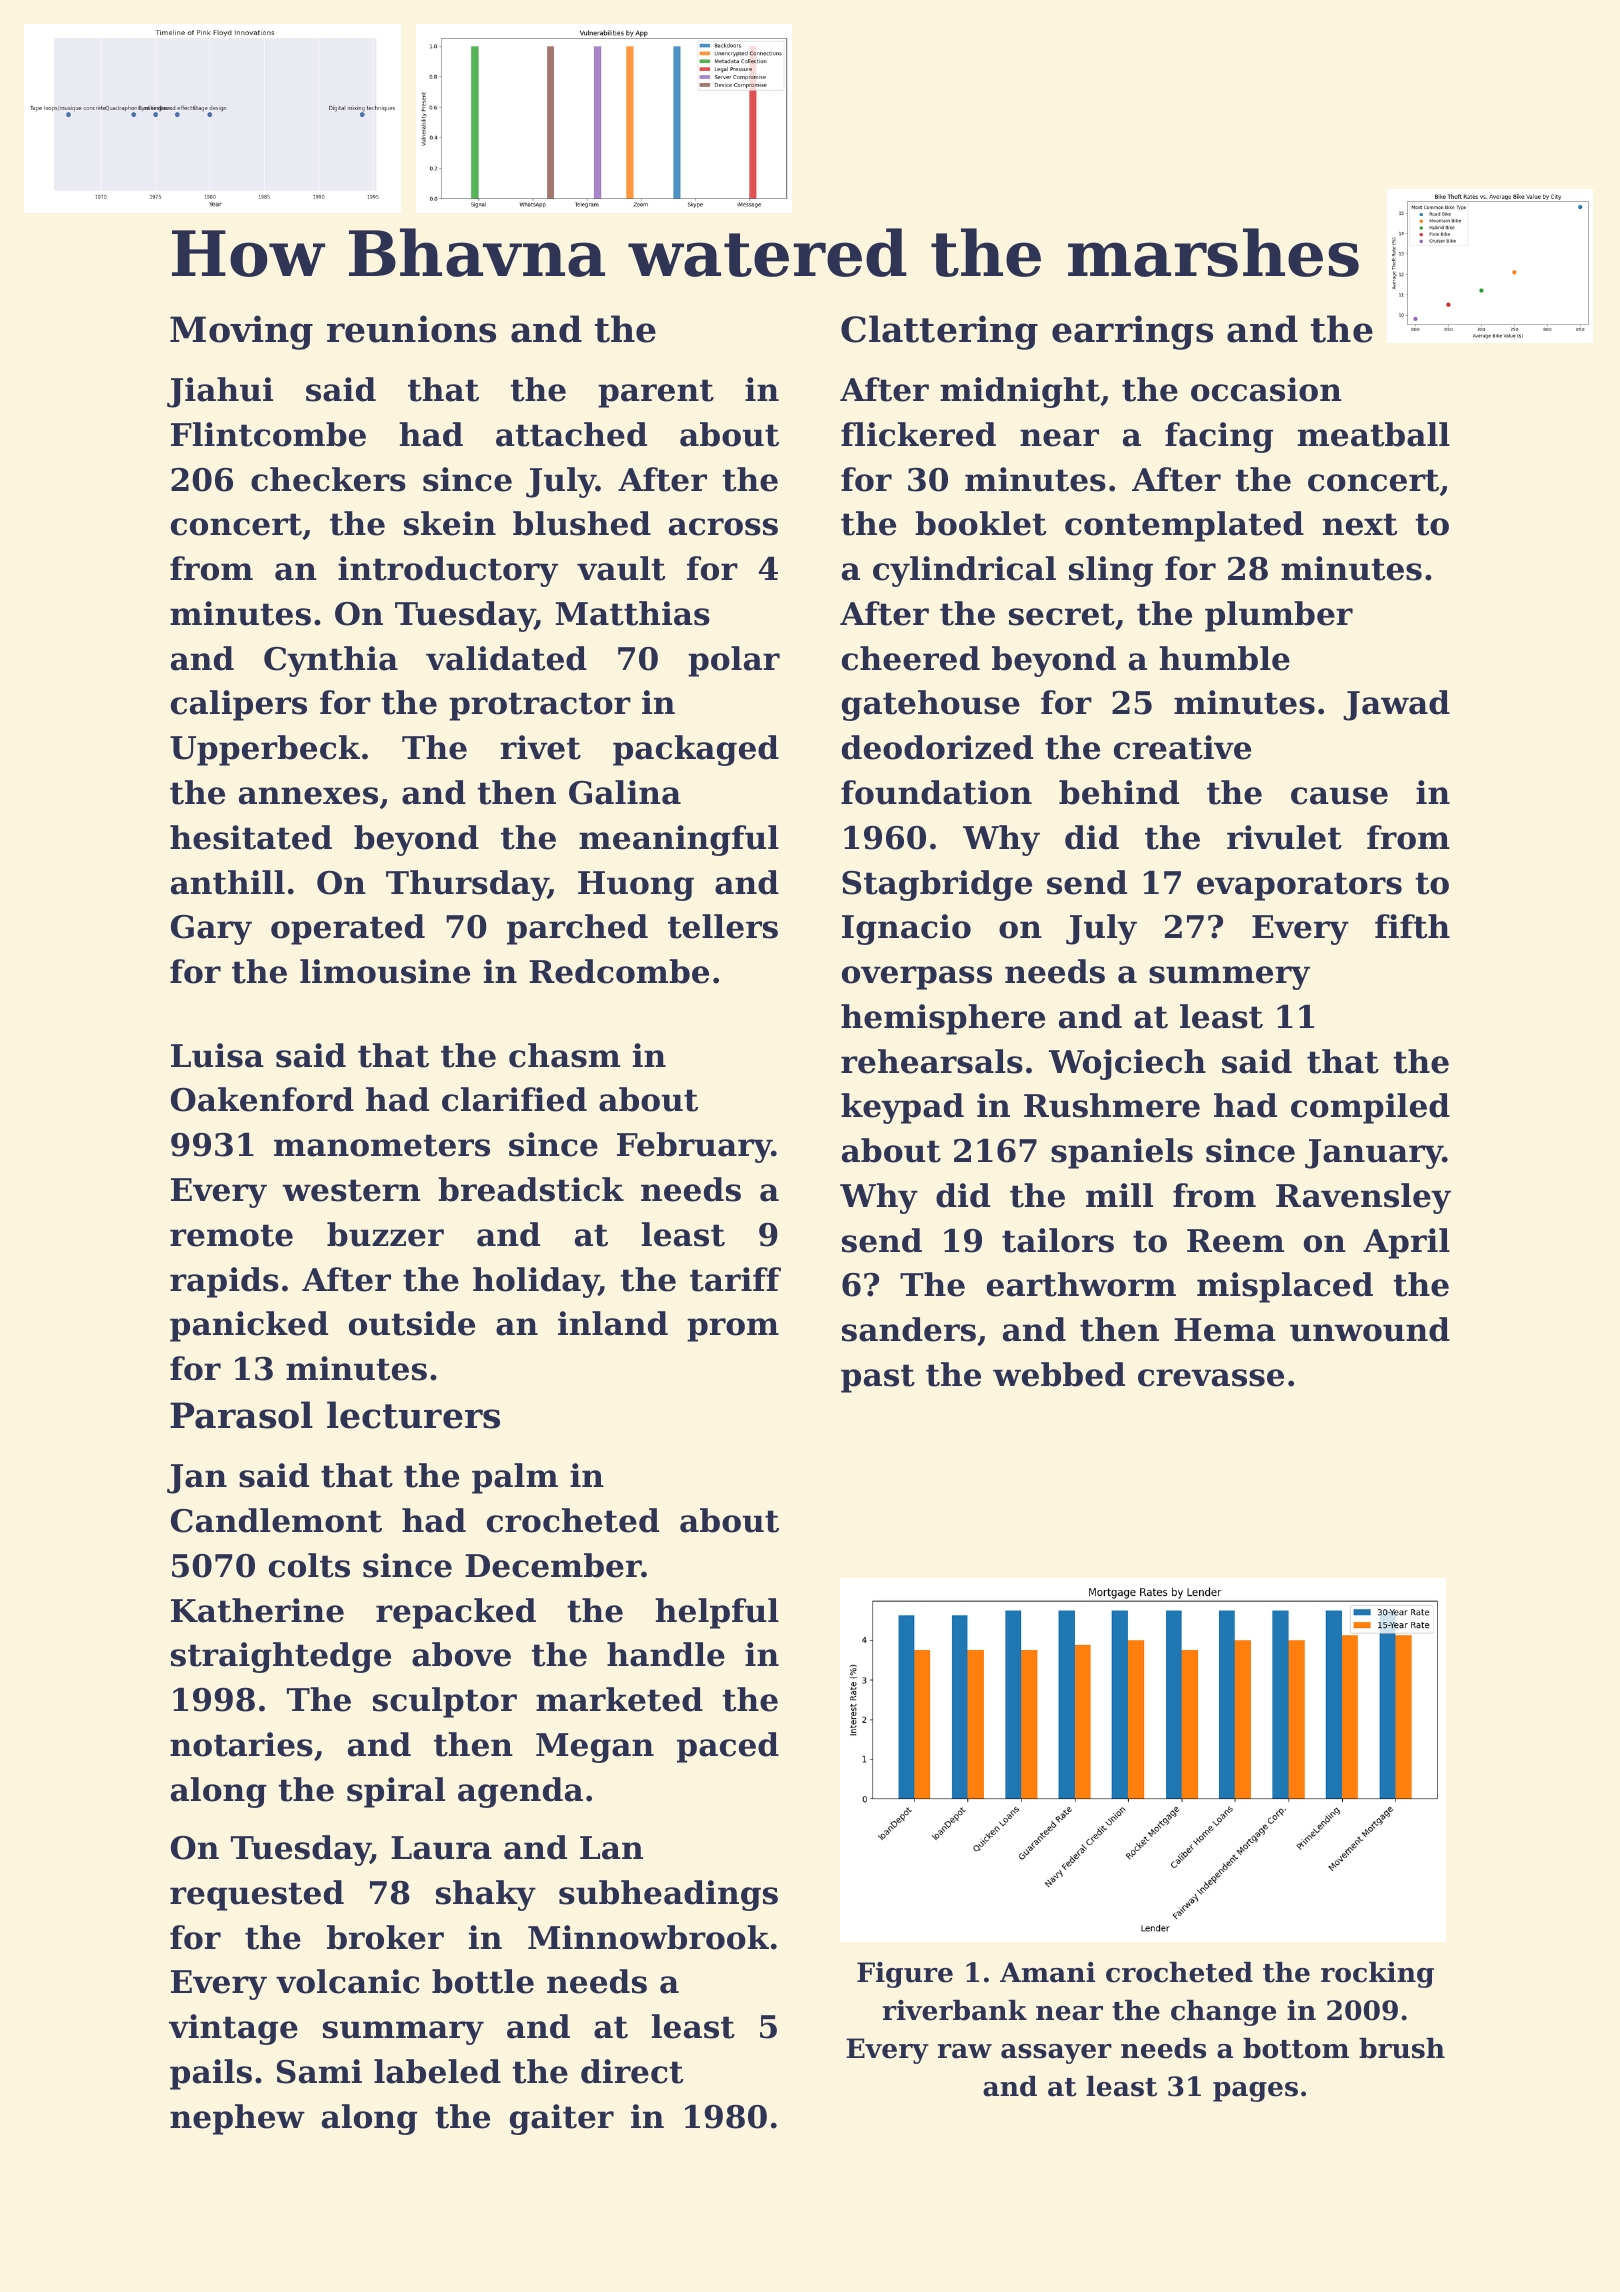 The width and height of the screenshot is (1620, 2292). What do you see at coordinates (385, 971) in the screenshot?
I see `limousine` at bounding box center [385, 971].
